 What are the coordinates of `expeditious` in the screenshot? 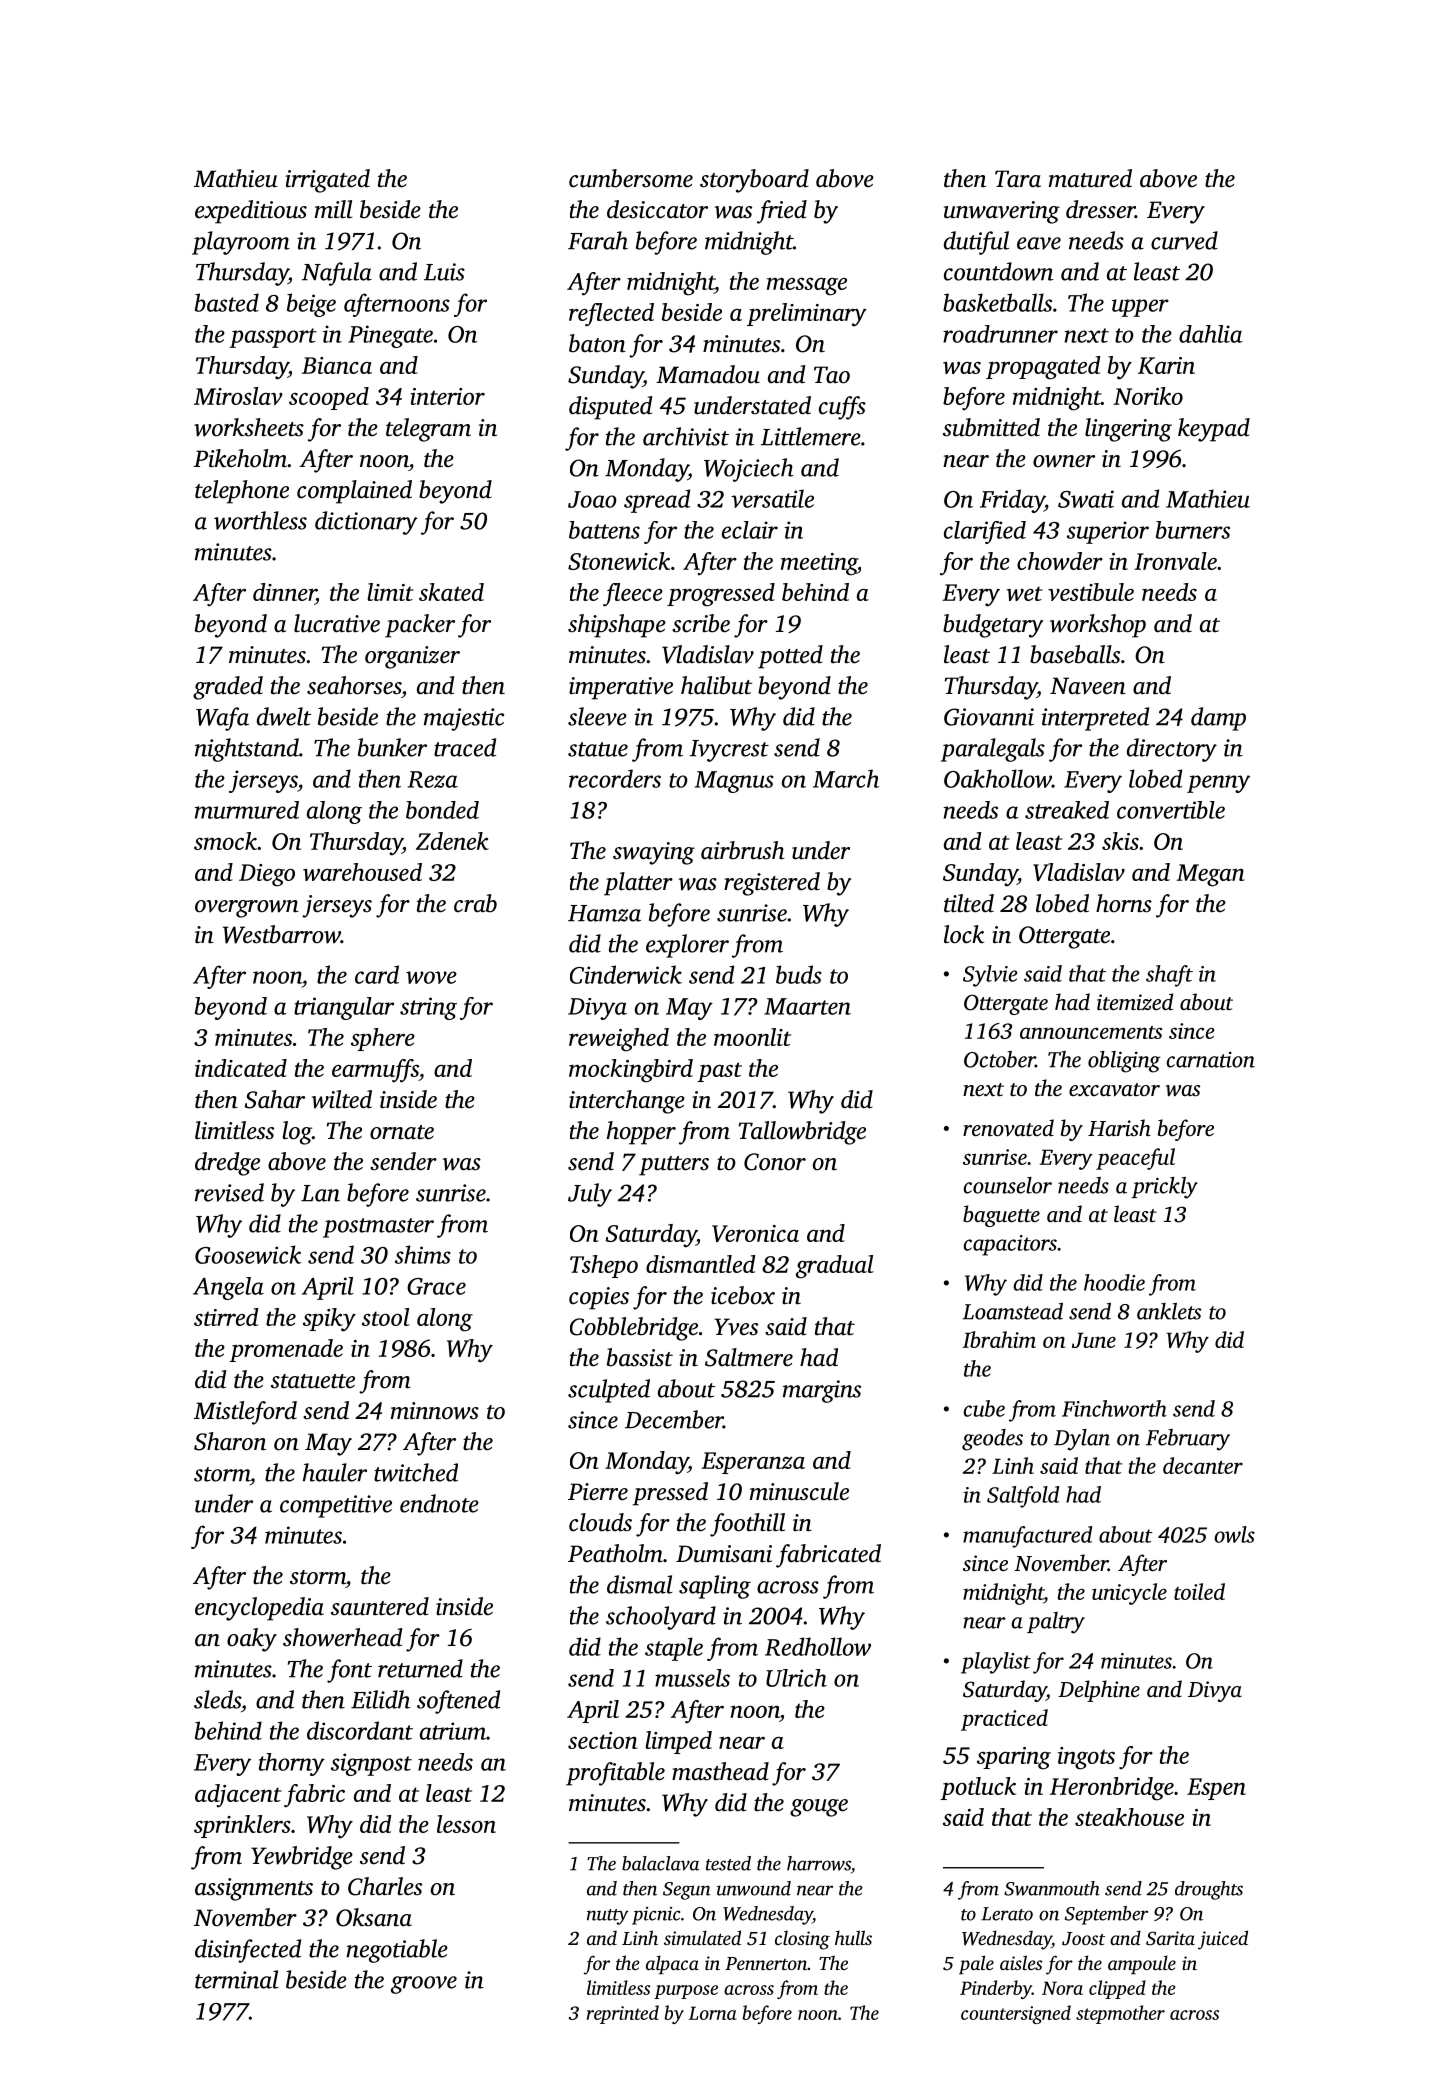 It's located at (251, 212).
